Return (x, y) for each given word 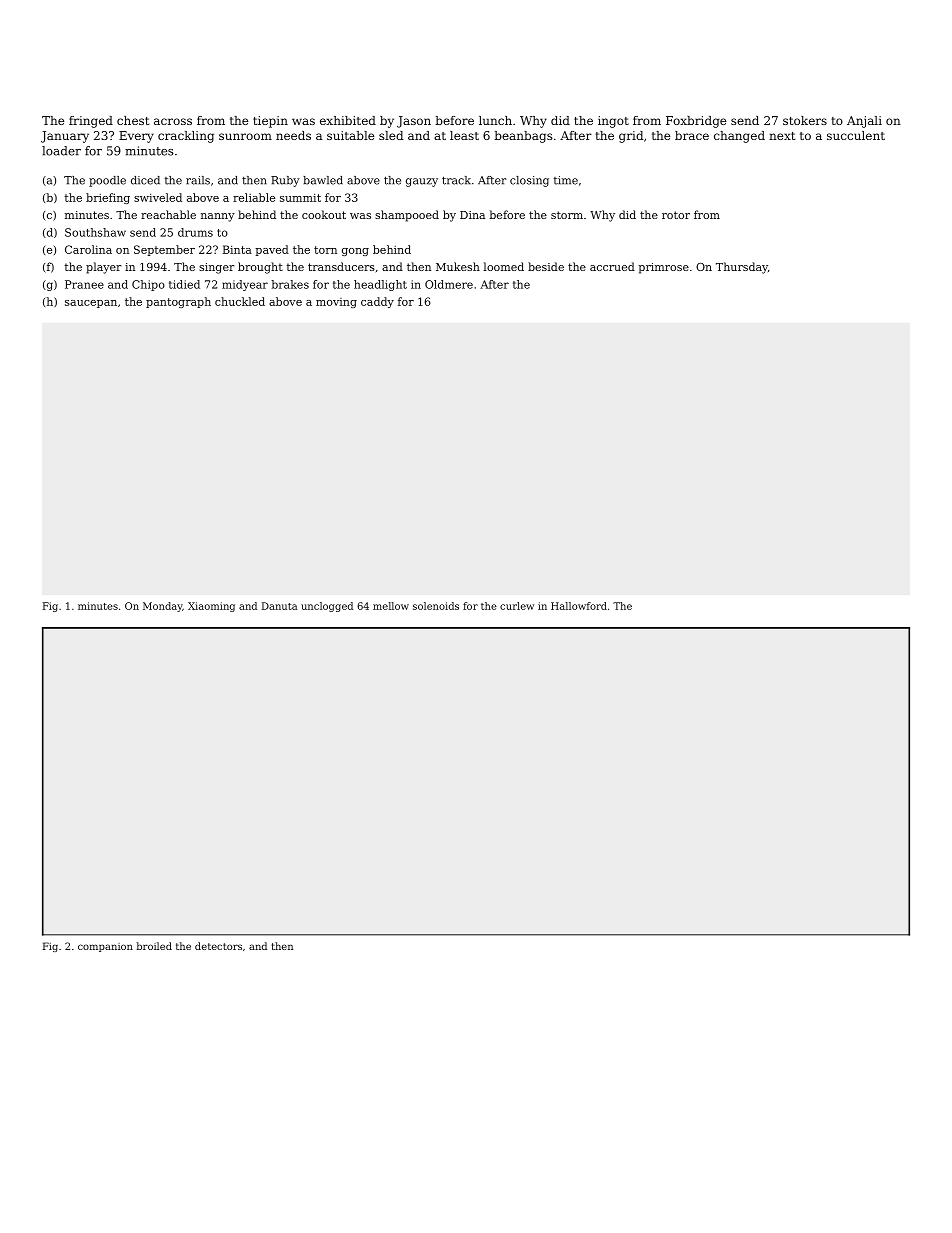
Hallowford (579, 606)
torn (325, 250)
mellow (391, 606)
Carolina (88, 249)
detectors (218, 946)
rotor (676, 215)
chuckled (240, 301)
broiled (154, 946)
